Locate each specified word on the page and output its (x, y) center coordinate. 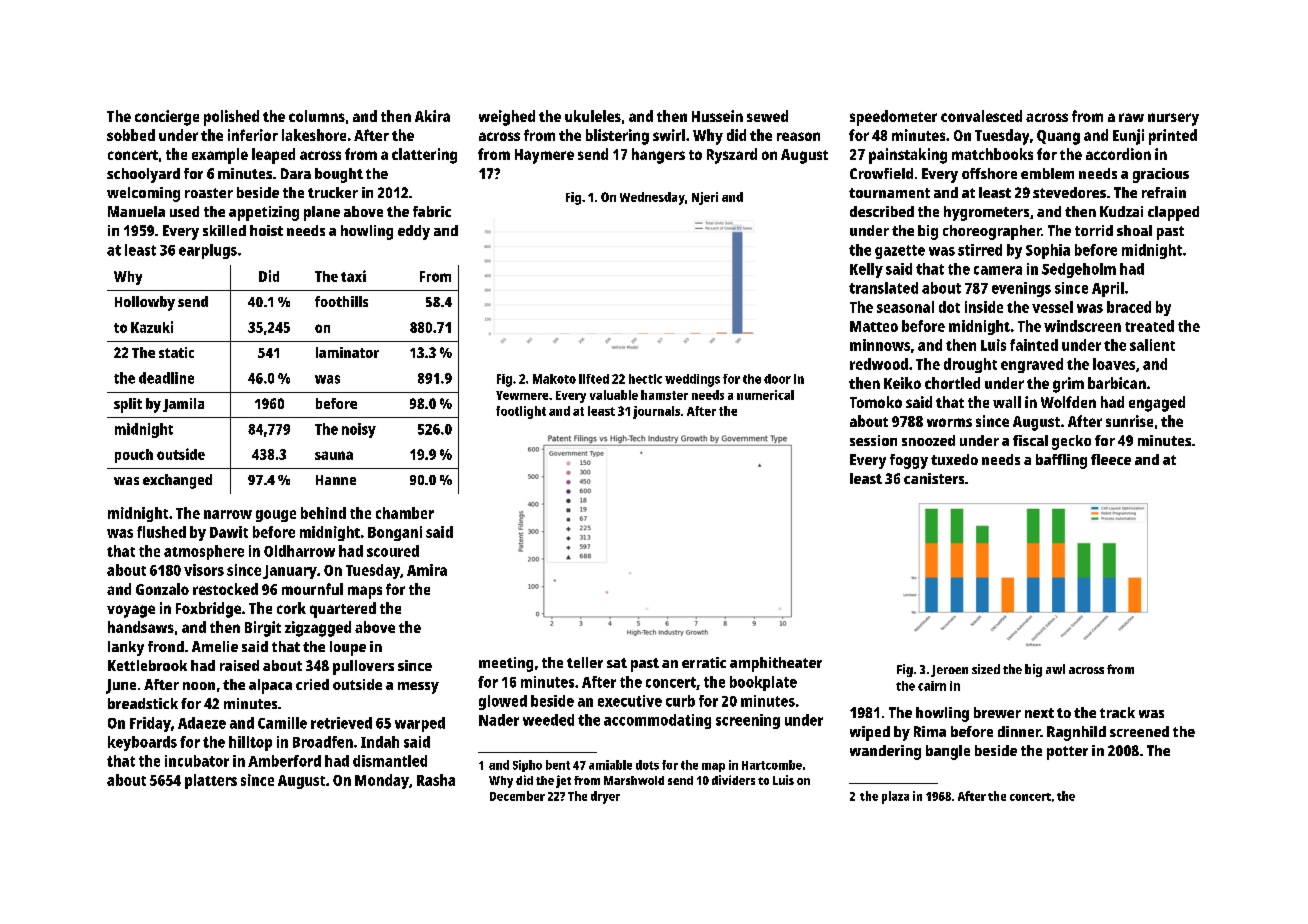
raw (1131, 117)
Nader (499, 720)
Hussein (717, 116)
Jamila (183, 405)
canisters (934, 478)
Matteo (874, 326)
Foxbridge (208, 610)
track (1117, 712)
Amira (427, 570)
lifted (594, 379)
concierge (167, 118)
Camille (282, 723)
